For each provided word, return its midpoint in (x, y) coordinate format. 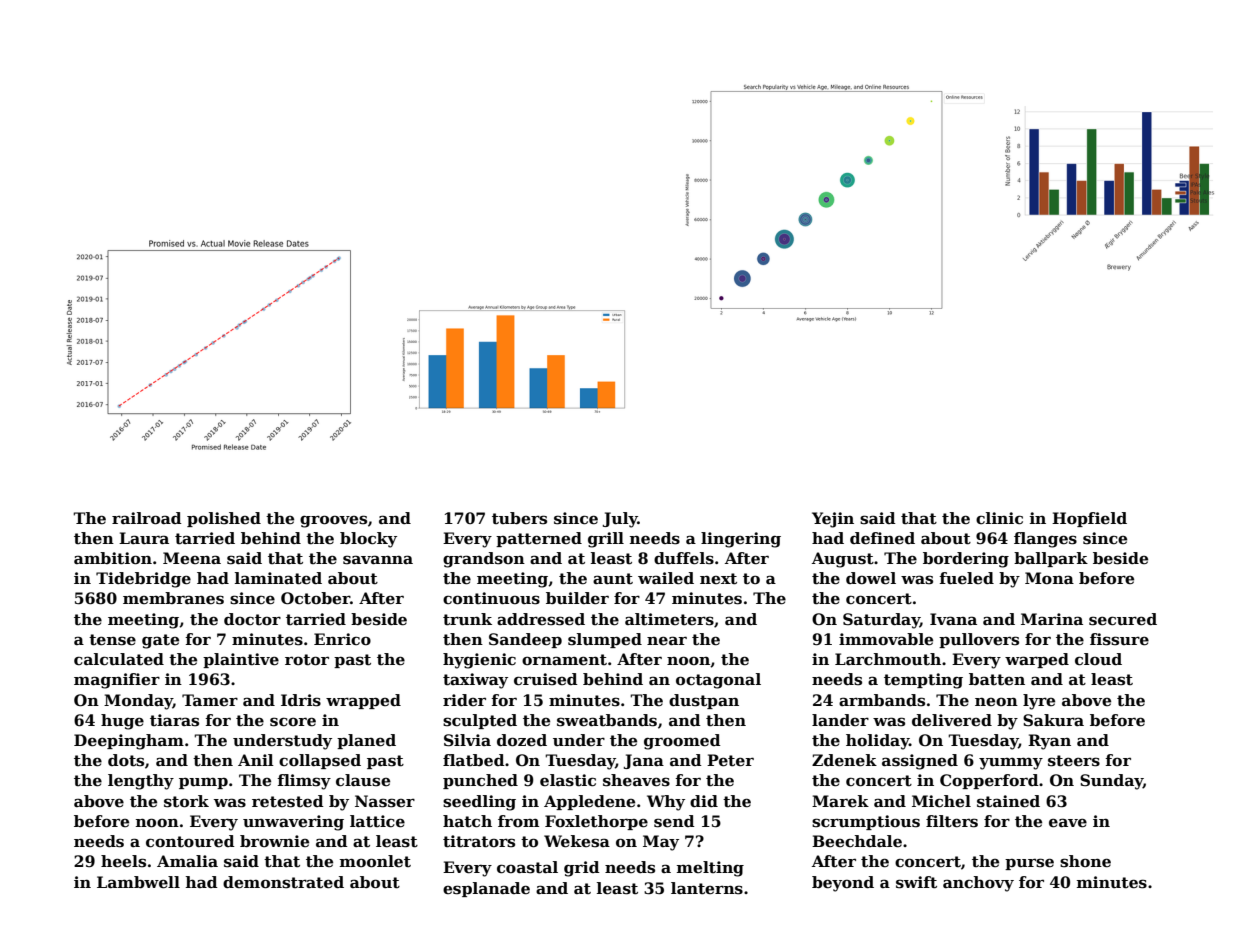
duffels (684, 558)
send (674, 821)
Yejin (833, 520)
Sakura (1053, 720)
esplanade (486, 889)
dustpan (704, 701)
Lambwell (138, 882)
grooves (333, 521)
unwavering (293, 823)
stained (1008, 801)
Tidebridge (143, 580)
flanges (1045, 540)
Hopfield (1089, 519)
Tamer (210, 700)
